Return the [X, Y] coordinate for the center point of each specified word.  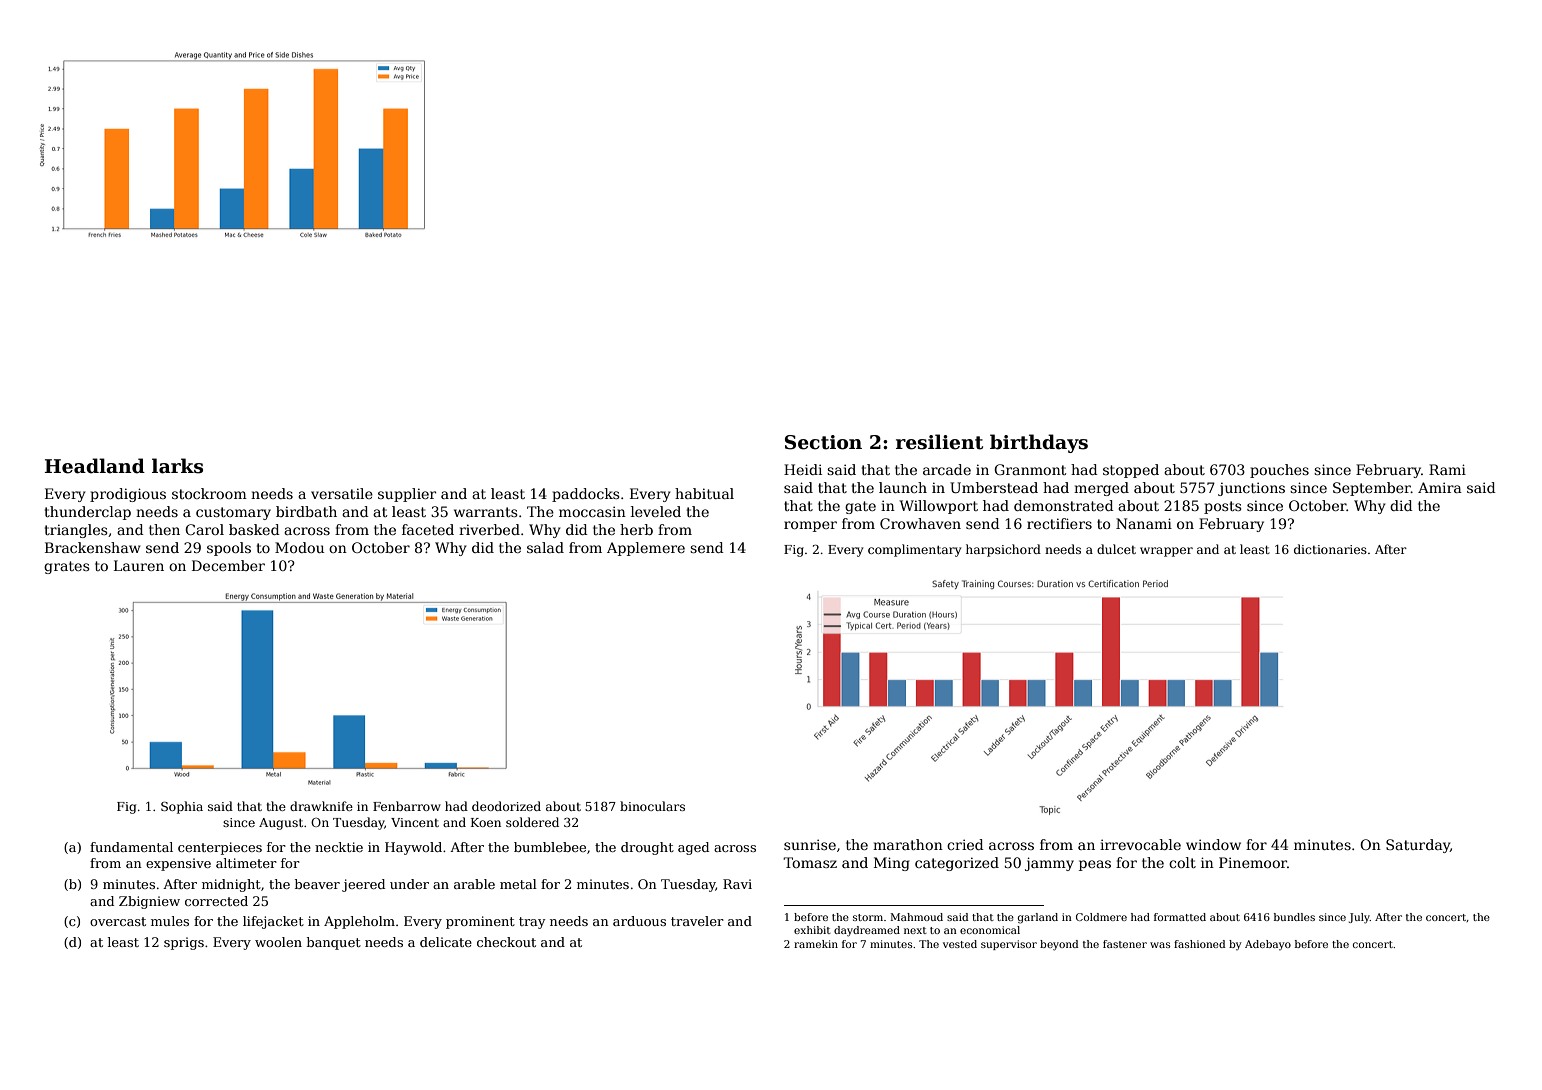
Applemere [646, 549]
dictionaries [1330, 549]
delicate [446, 942]
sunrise [810, 844]
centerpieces [220, 848]
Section [823, 442]
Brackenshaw [93, 547]
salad [545, 547]
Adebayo [1268, 945]
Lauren [139, 565]
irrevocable [1140, 844]
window [1213, 844]
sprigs [184, 943]
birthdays [1039, 443]
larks [177, 466]
